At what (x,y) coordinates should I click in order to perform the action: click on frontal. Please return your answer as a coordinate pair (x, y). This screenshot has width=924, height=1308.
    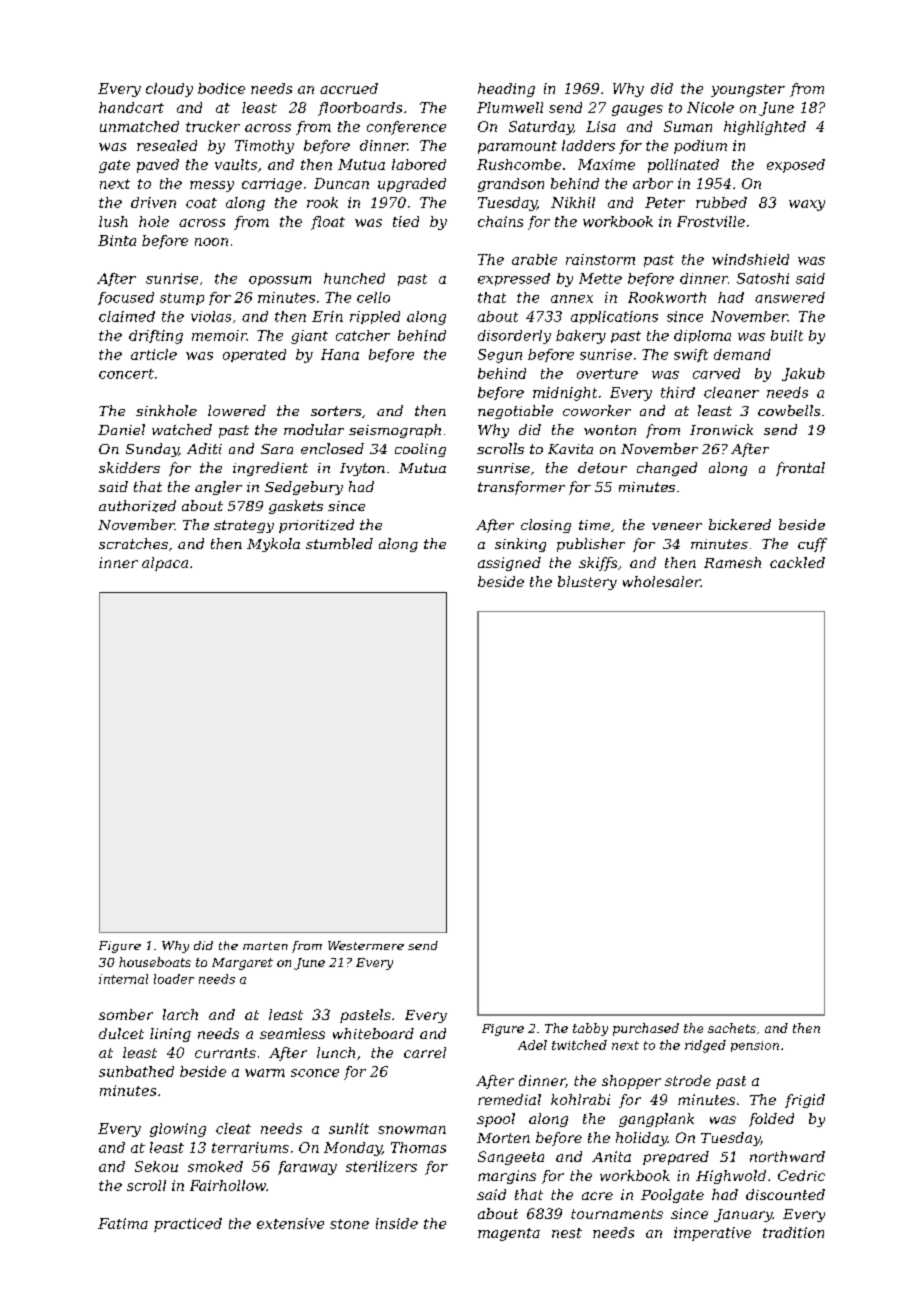
    Looking at the image, I should click on (800, 469).
